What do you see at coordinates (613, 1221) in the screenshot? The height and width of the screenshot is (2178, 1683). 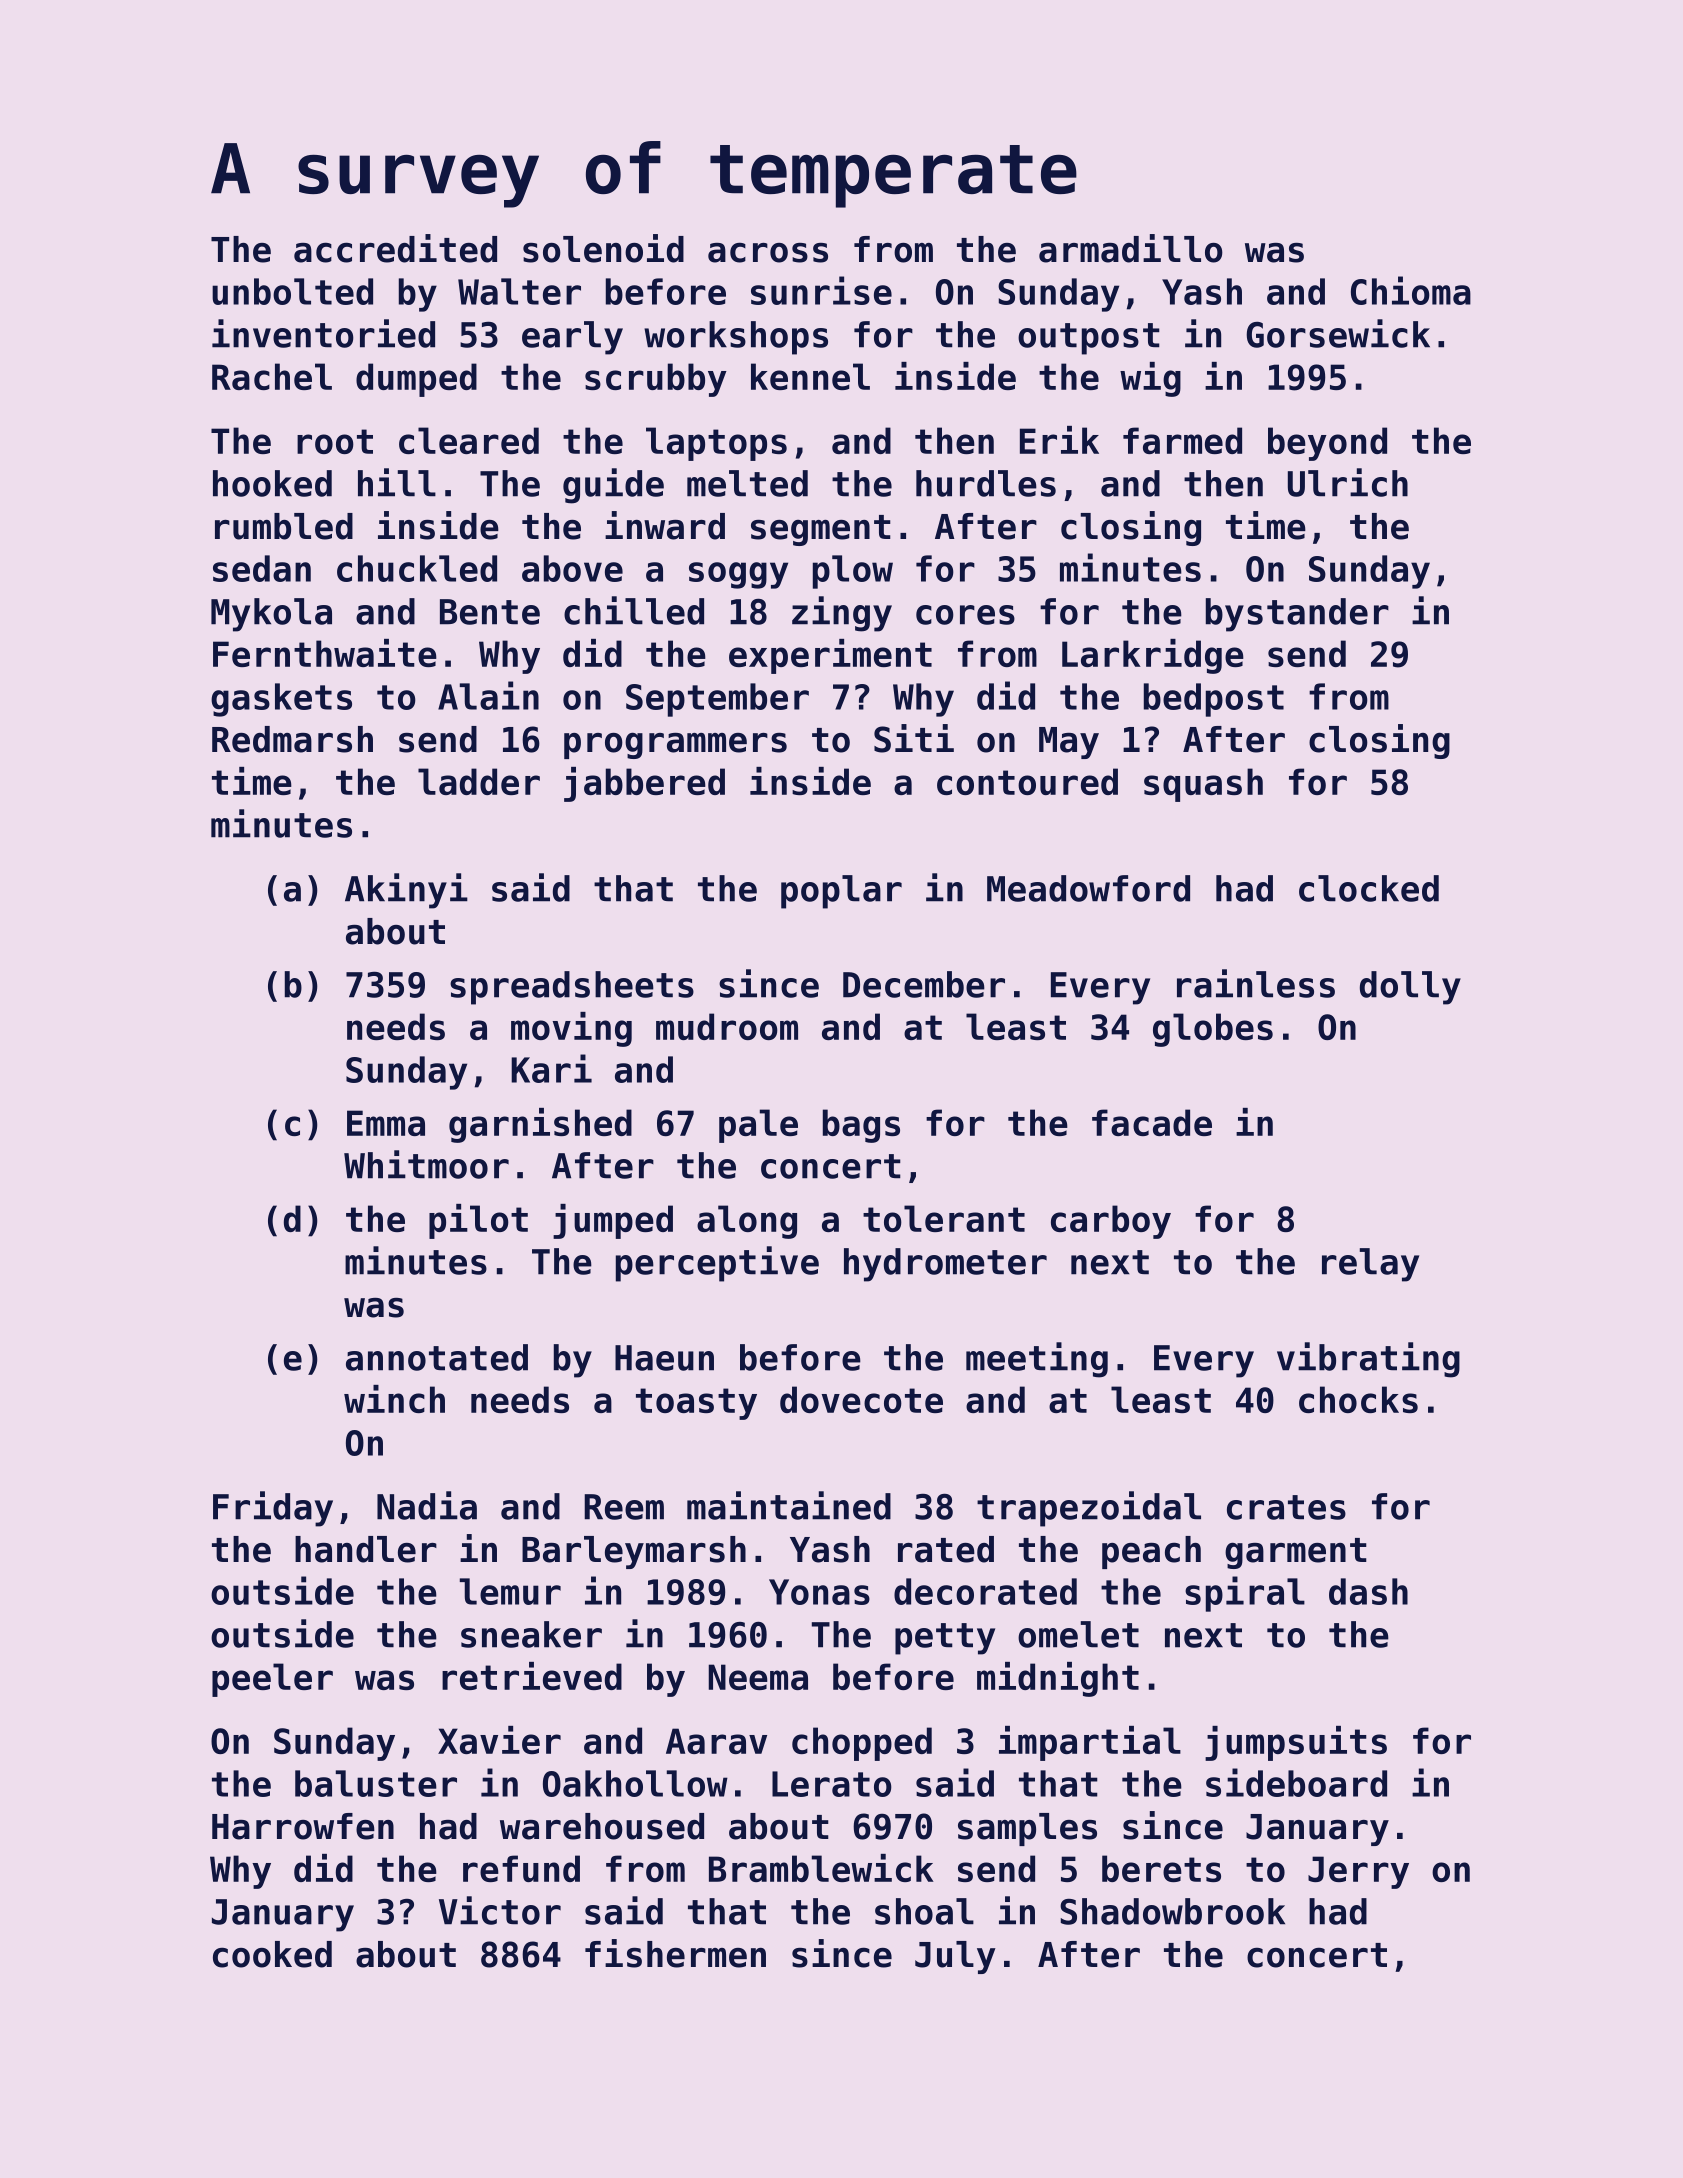 I see `jumped` at bounding box center [613, 1221].
